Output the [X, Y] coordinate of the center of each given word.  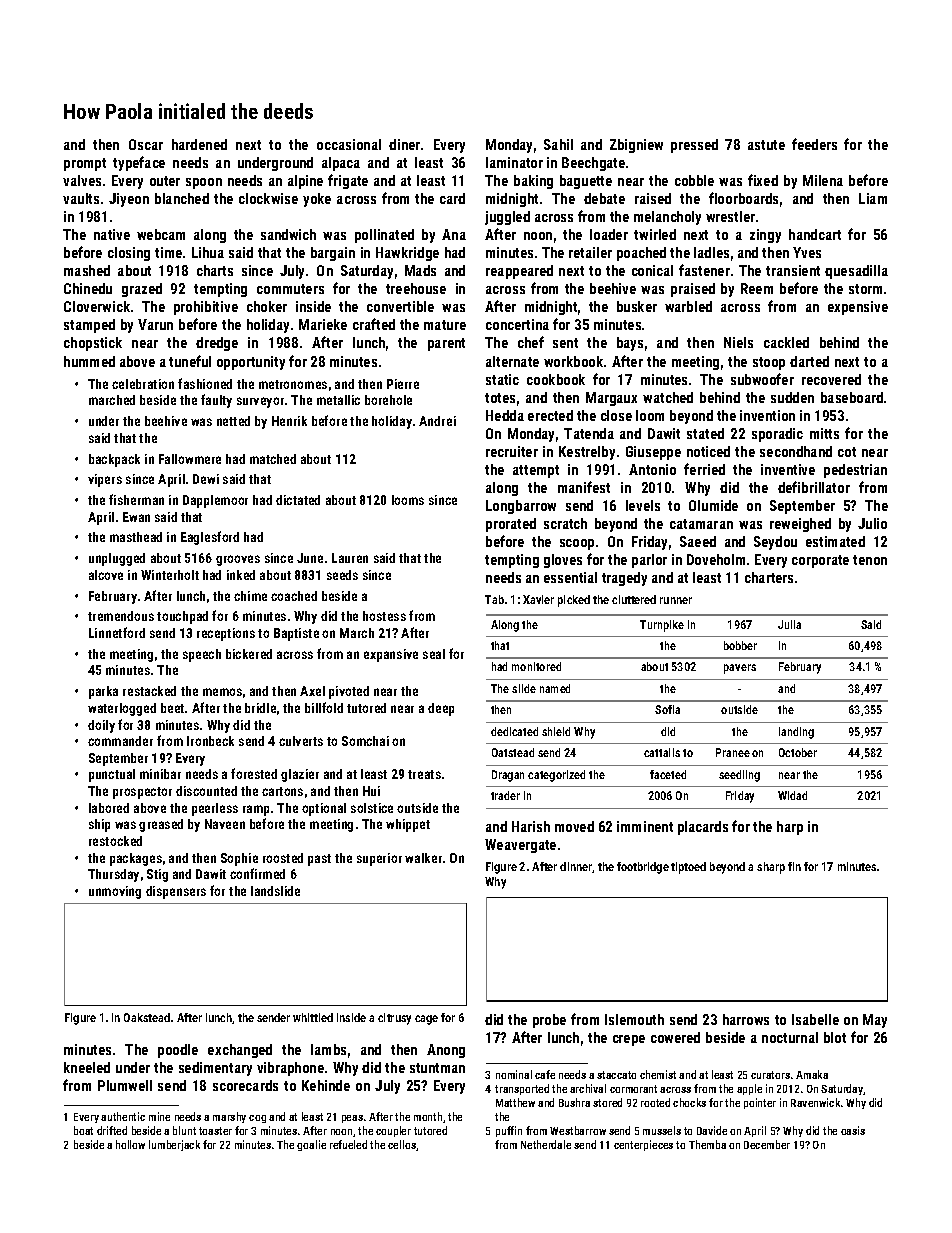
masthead [136, 537]
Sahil [558, 144]
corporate [820, 561]
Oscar [146, 144]
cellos [402, 1144]
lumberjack [174, 1145]
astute [766, 145]
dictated [298, 500]
